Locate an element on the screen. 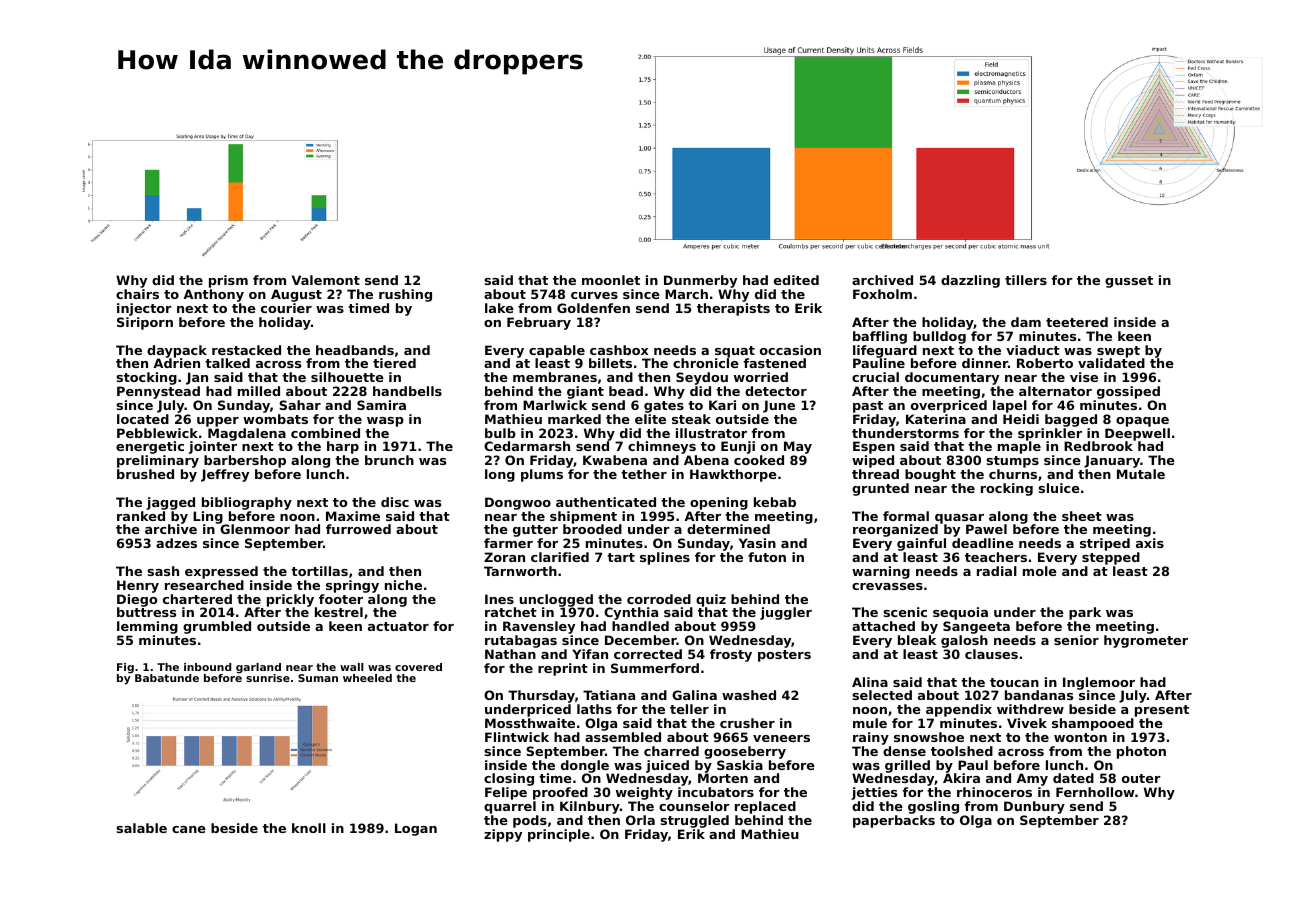 The height and width of the screenshot is (924, 1308). tillers is located at coordinates (1026, 280).
